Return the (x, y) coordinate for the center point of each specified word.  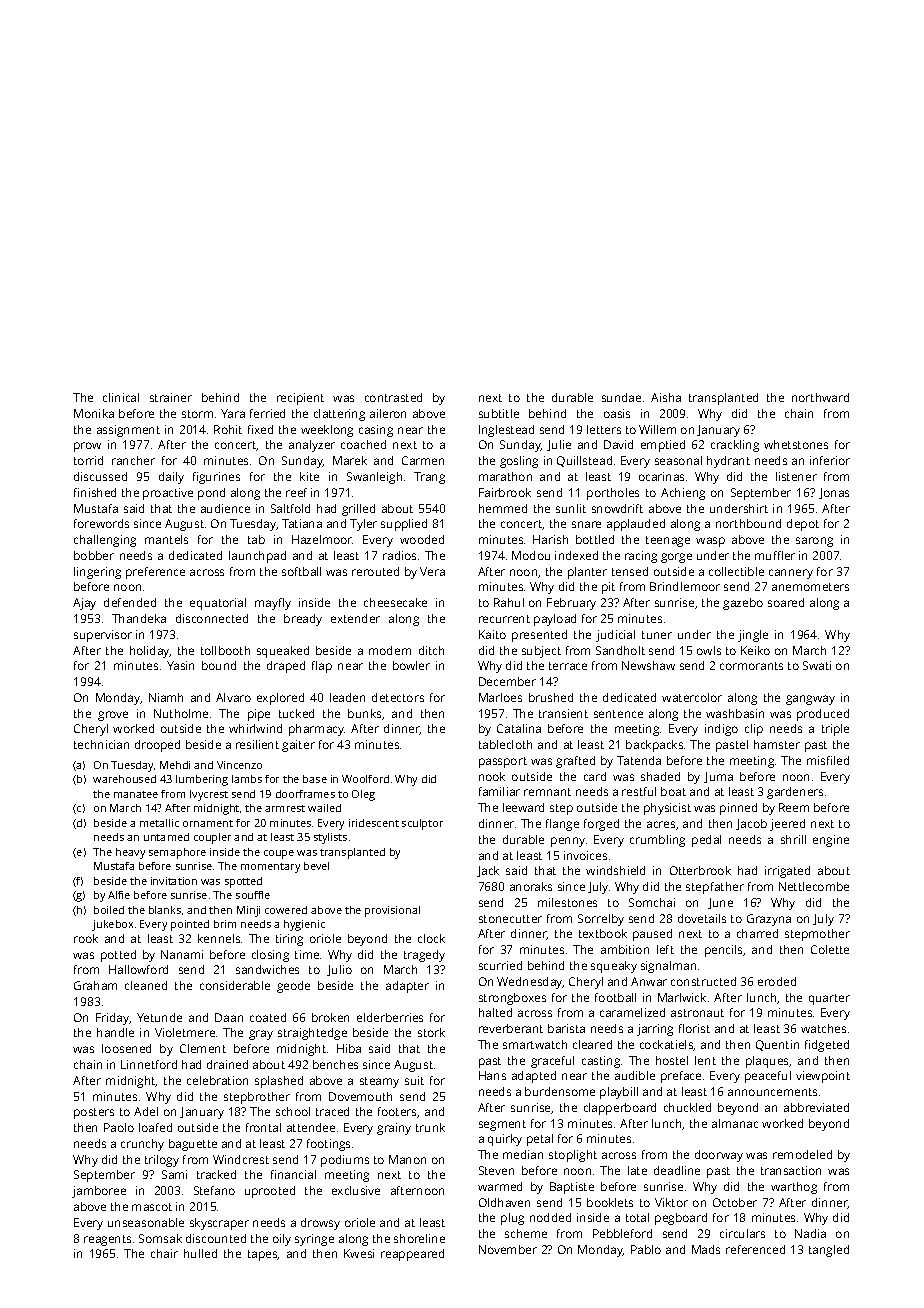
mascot (152, 1207)
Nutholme (181, 713)
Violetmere (185, 1032)
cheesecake (395, 602)
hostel (672, 1060)
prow (87, 447)
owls (709, 650)
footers (397, 1111)
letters (604, 429)
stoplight (573, 1156)
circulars (742, 1233)
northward (820, 397)
